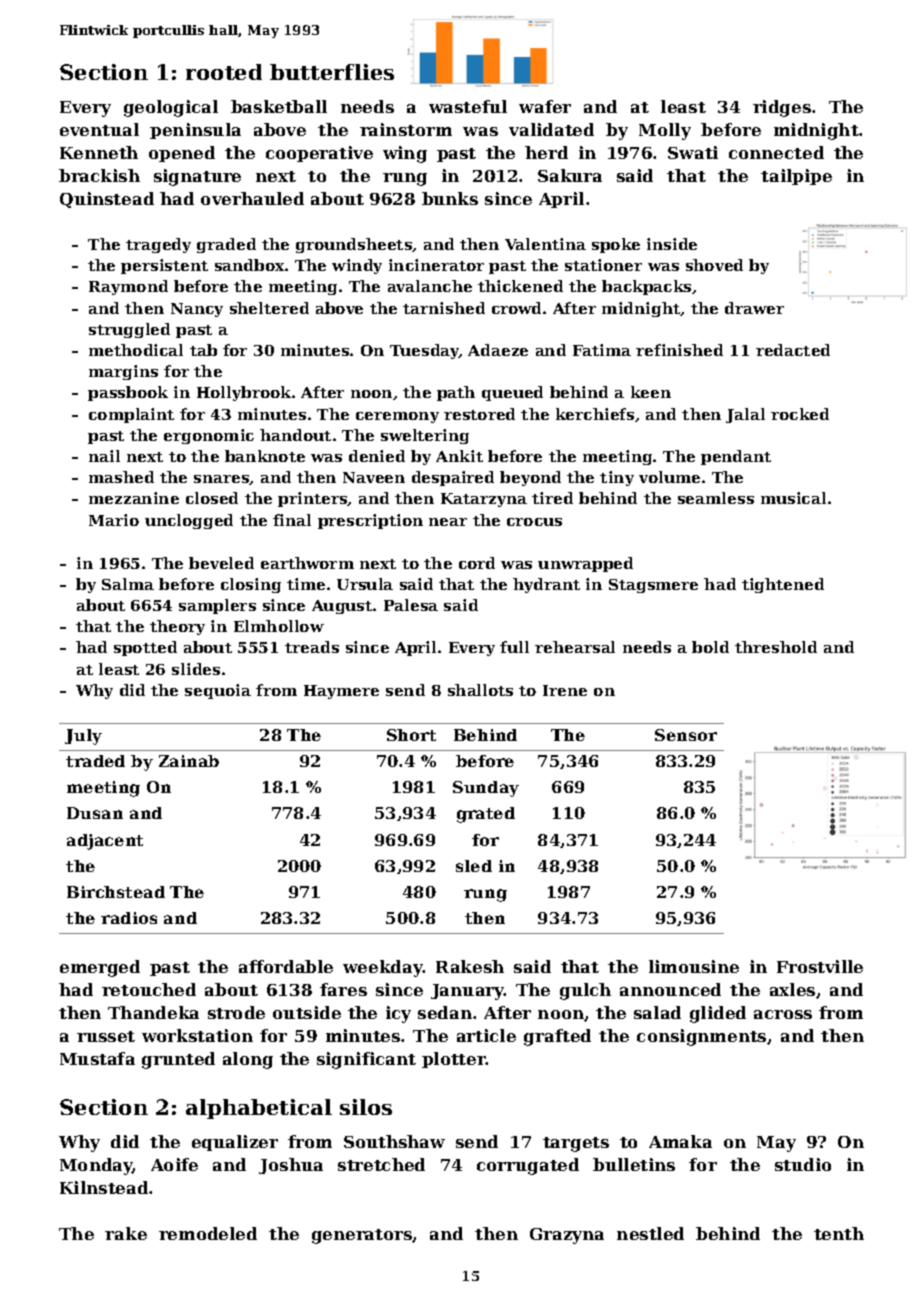 This document has width=924, height=1308. I want to click on wafer, so click(545, 106).
